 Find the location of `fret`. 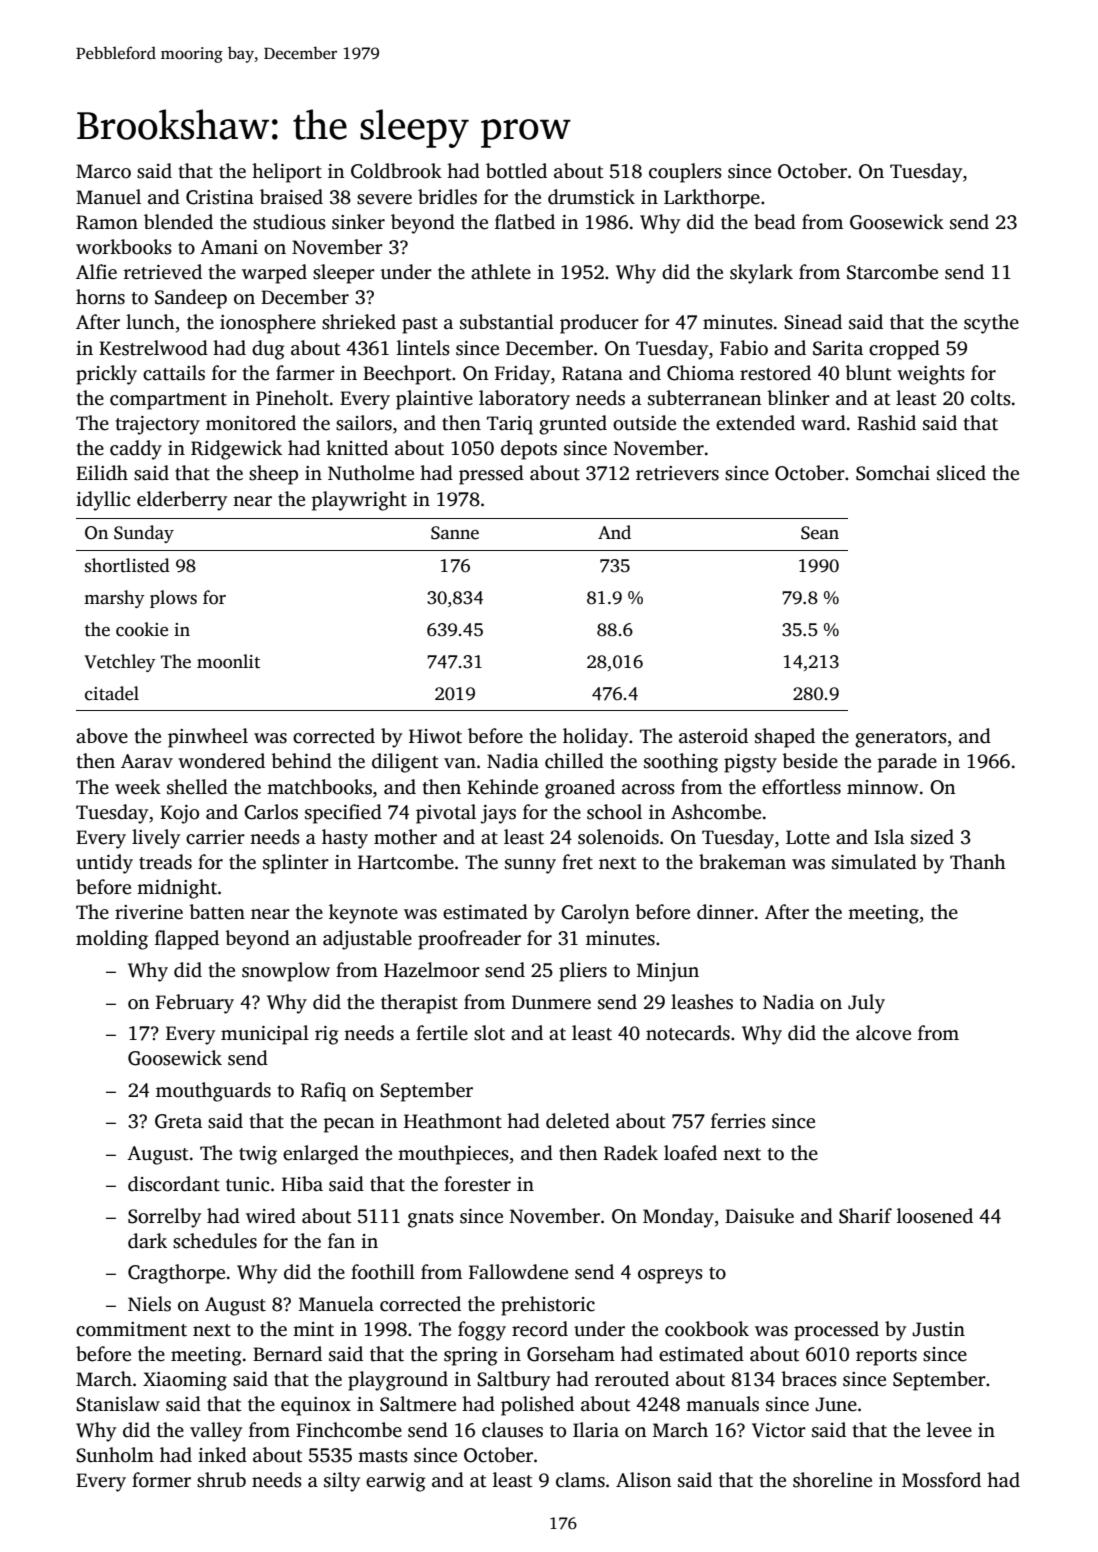

fret is located at coordinates (577, 862).
